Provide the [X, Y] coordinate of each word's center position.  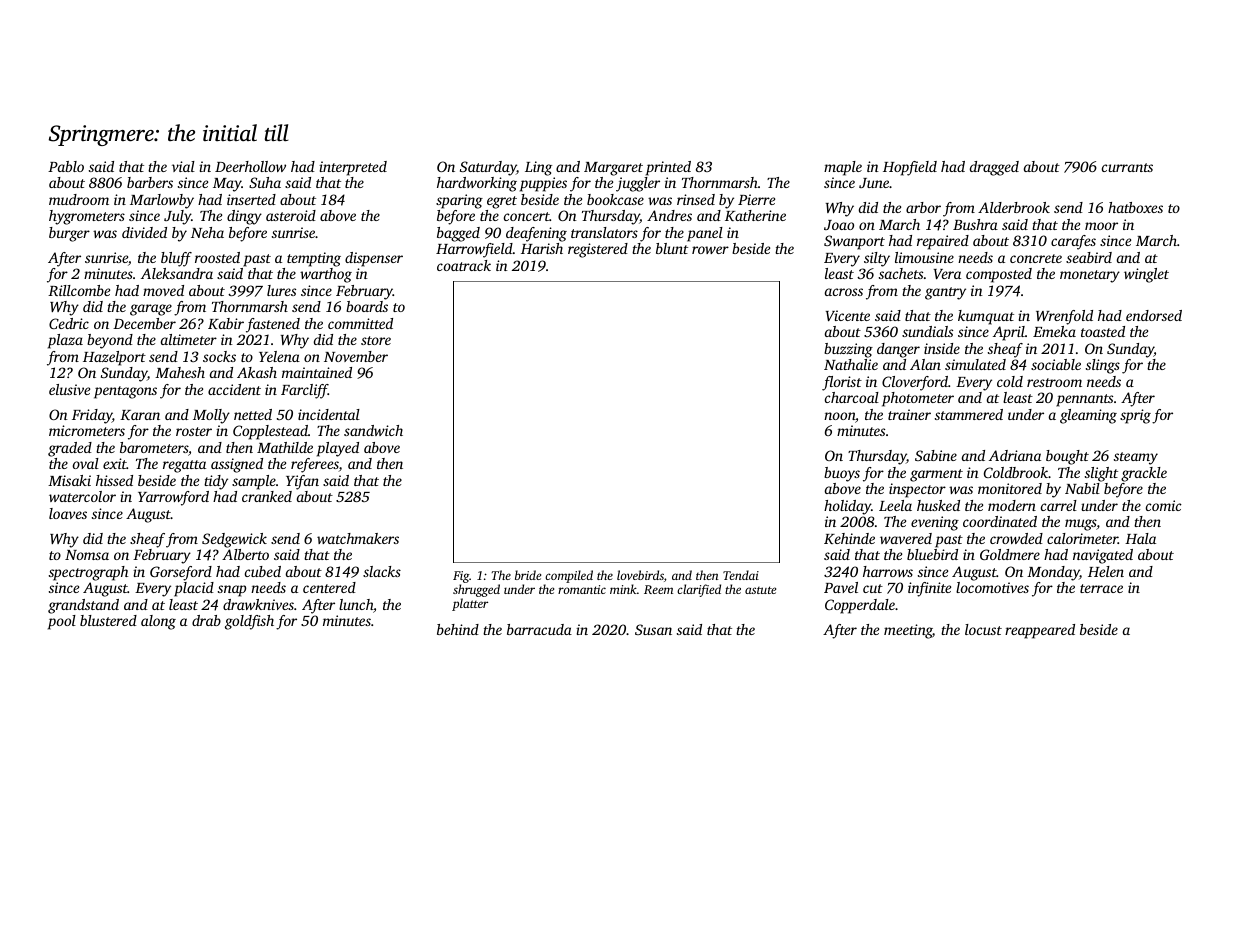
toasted [1103, 331]
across [844, 292]
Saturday [488, 168]
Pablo [66, 166]
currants [1127, 167]
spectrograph [88, 573]
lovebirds [640, 575]
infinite [929, 589]
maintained [317, 372]
